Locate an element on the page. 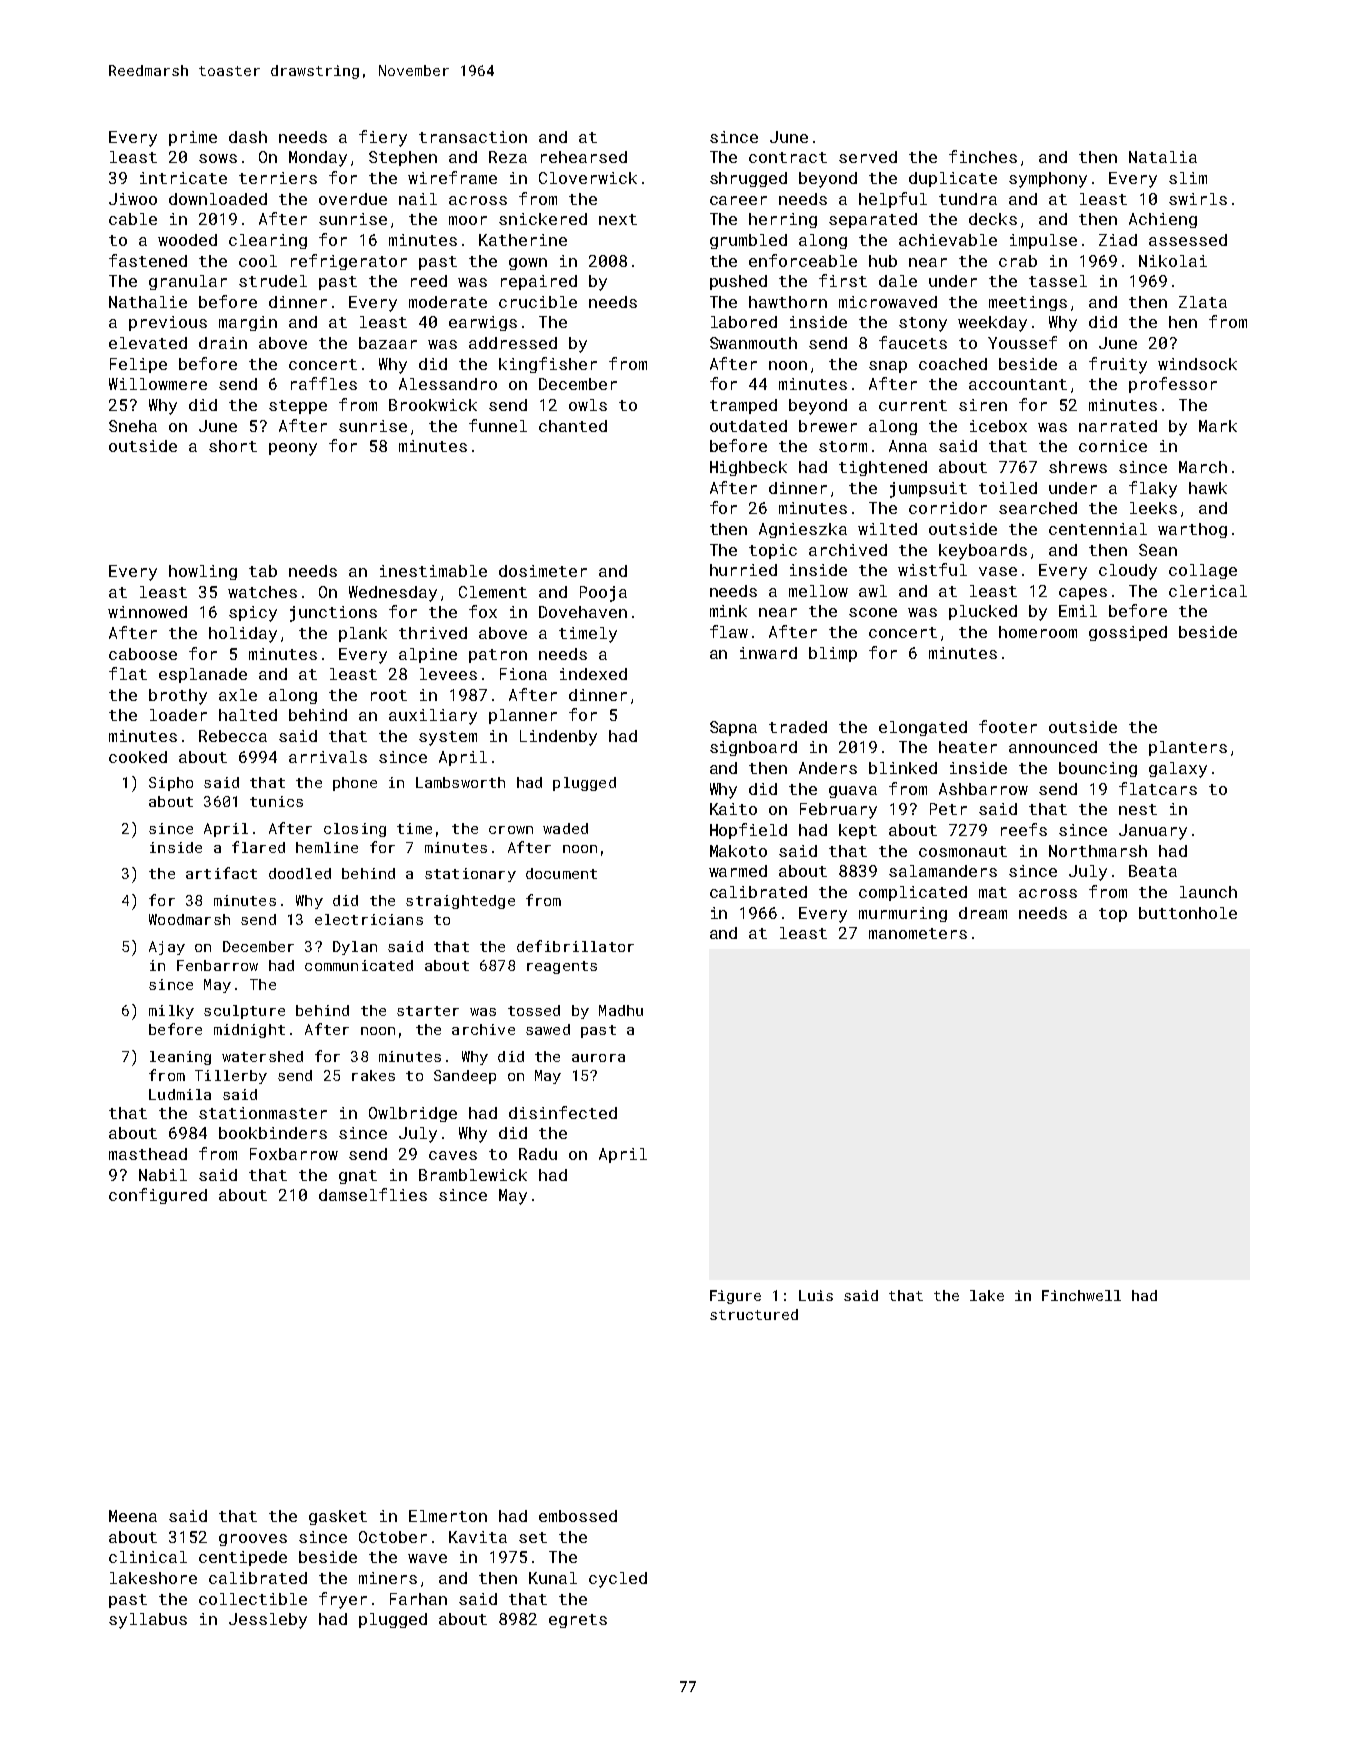 The height and width of the image is (1758, 1358). finches is located at coordinates (983, 156).
